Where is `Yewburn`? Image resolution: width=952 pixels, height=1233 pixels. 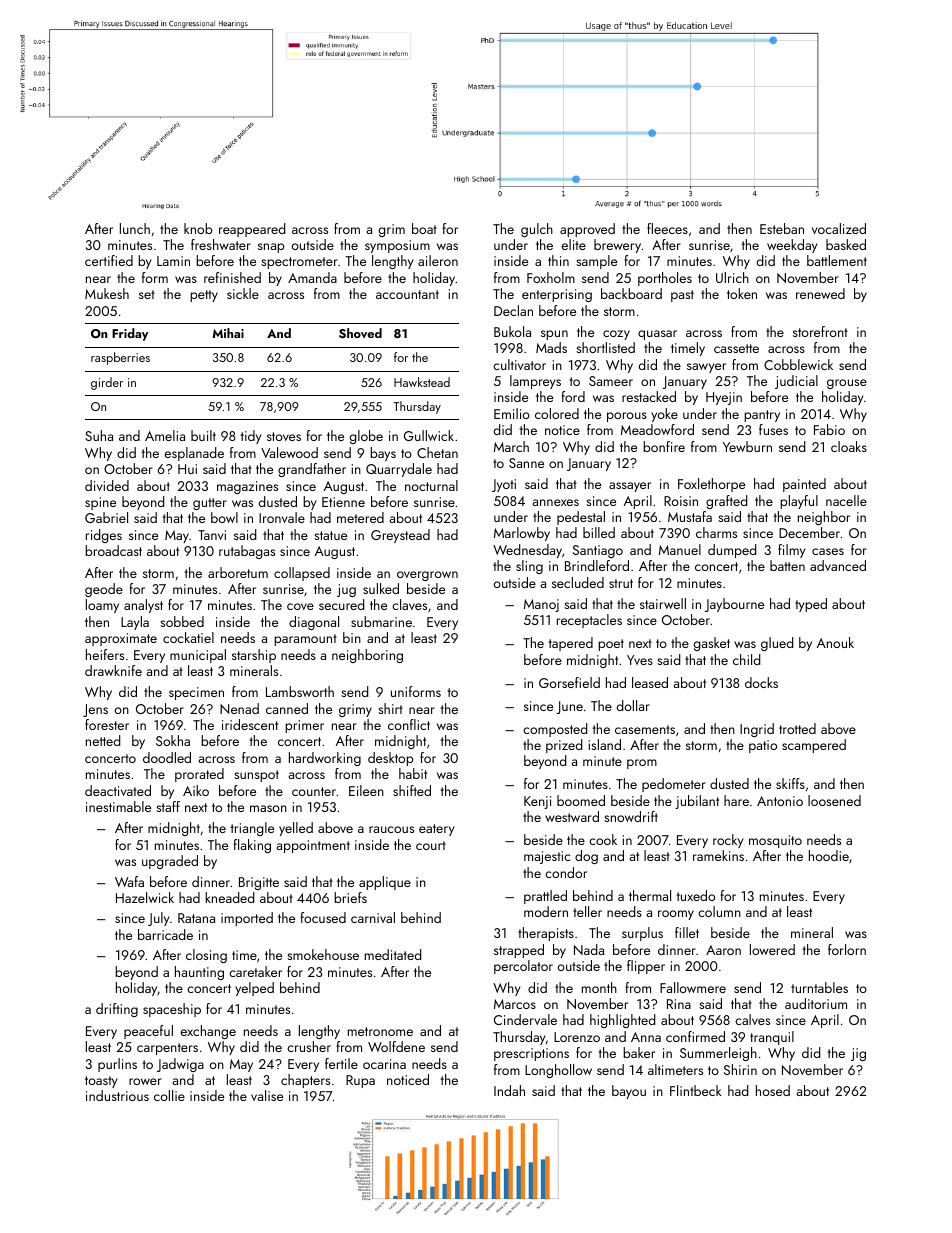 Yewburn is located at coordinates (747, 446).
